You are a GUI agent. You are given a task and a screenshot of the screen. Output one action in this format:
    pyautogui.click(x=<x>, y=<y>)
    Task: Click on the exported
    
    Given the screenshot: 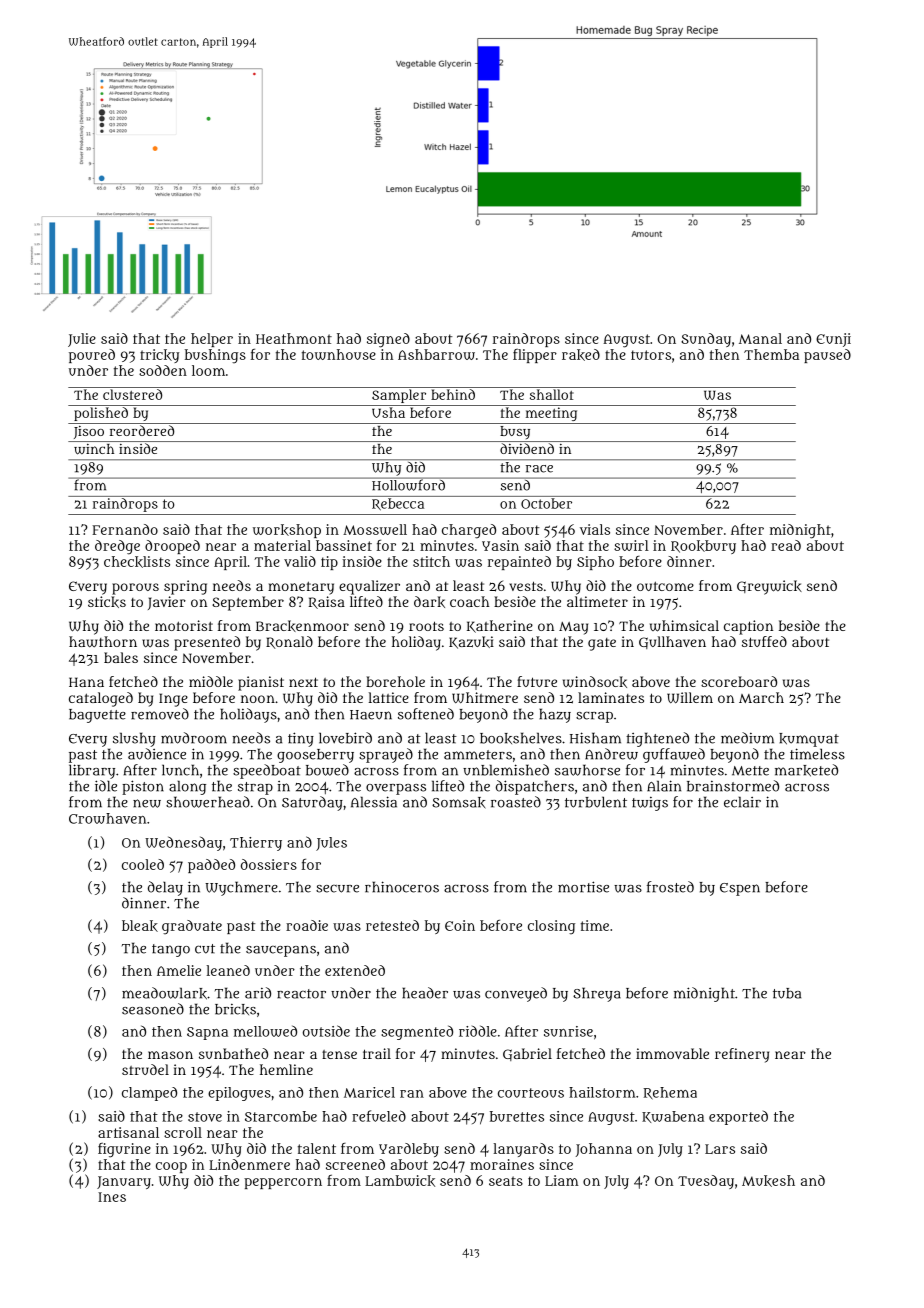 What is the action you would take?
    pyautogui.click(x=738, y=1118)
